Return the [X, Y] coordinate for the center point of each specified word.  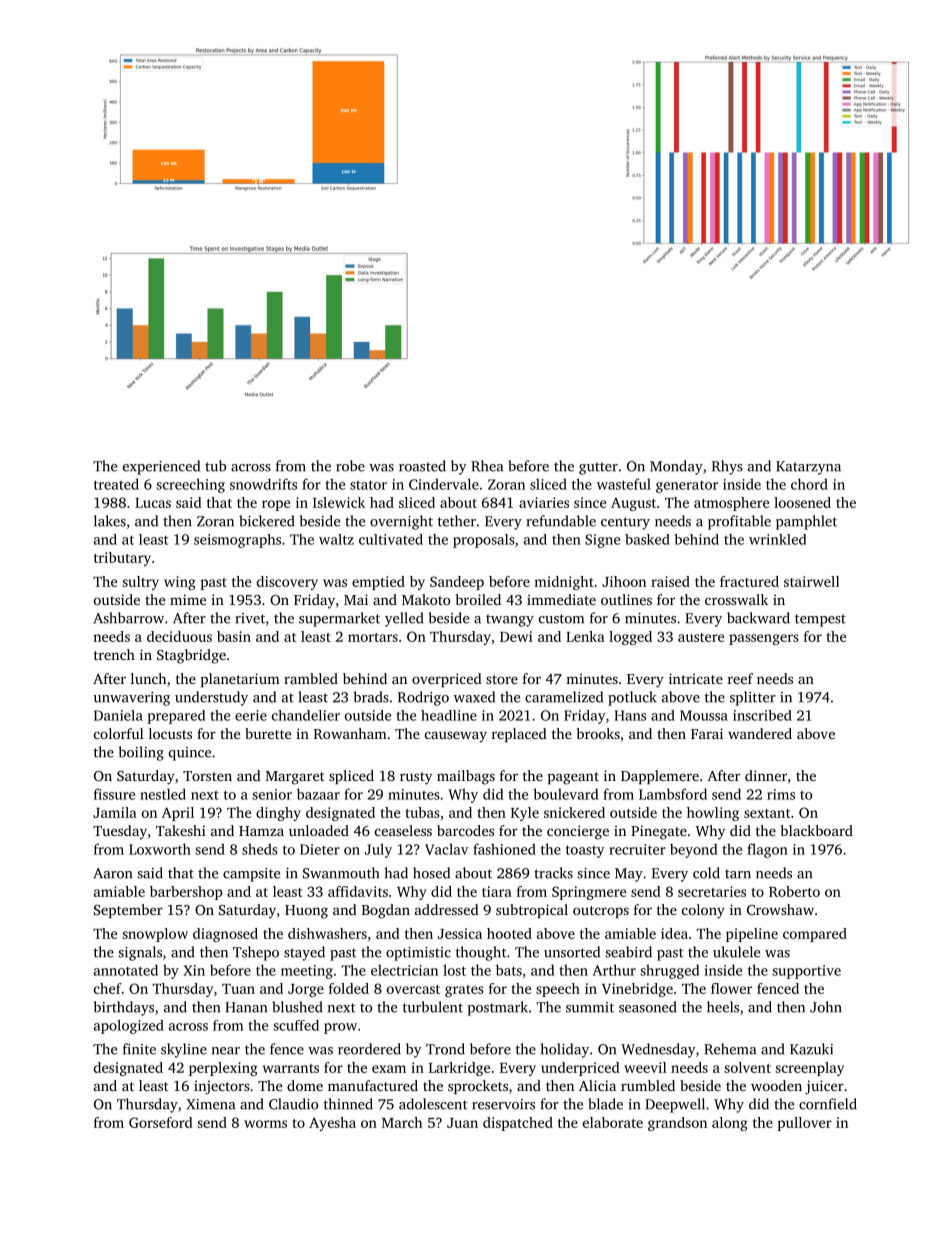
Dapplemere [660, 777]
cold [706, 873]
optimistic [418, 954]
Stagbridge [191, 656]
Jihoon [624, 581]
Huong [306, 912]
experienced [161, 467]
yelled [404, 619]
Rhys [727, 467]
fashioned [504, 849]
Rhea [487, 466]
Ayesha [332, 1124]
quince [190, 754]
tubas [423, 812]
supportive [806, 972]
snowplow [155, 935]
